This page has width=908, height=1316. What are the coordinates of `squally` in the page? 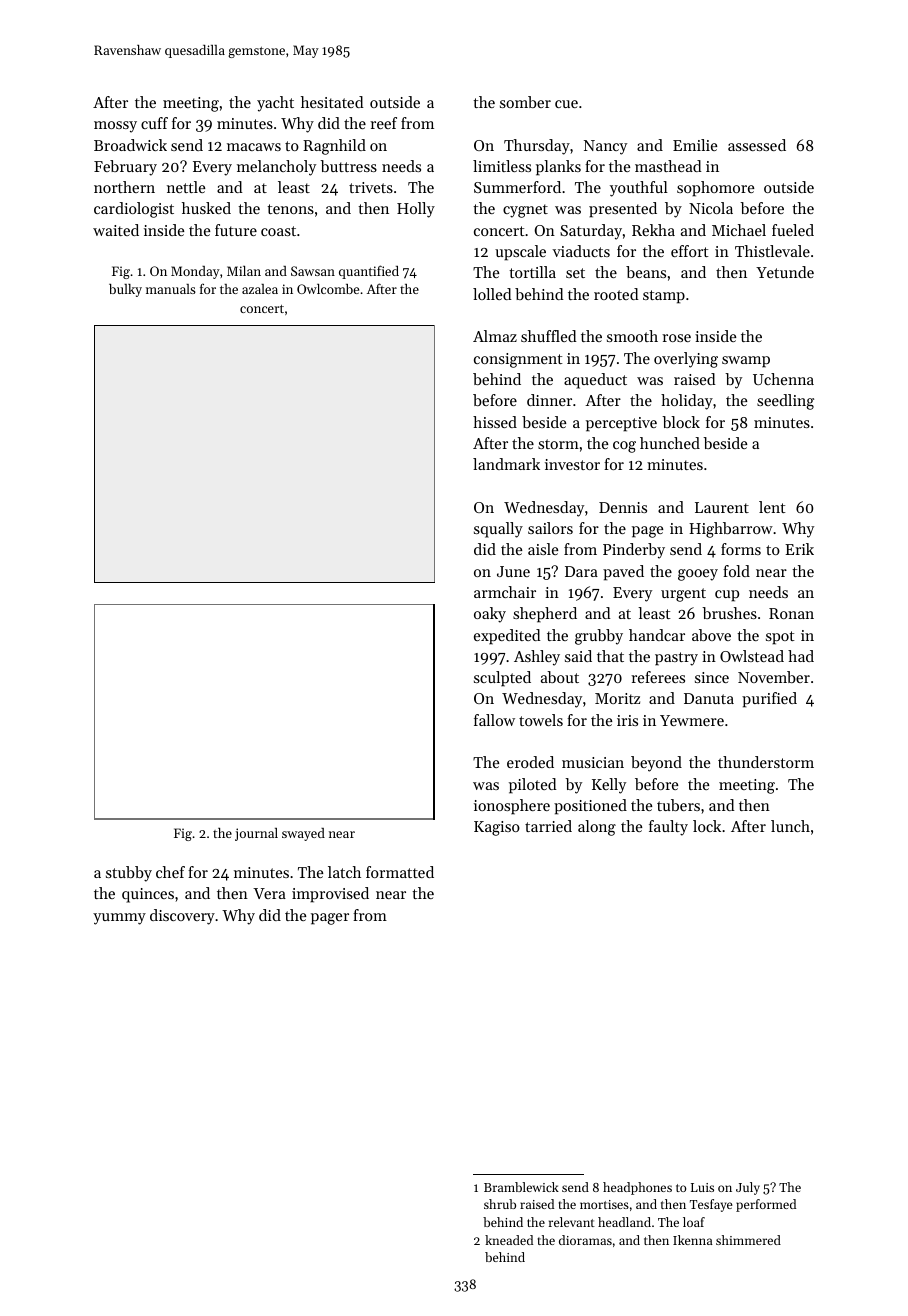 It's located at (498, 530).
